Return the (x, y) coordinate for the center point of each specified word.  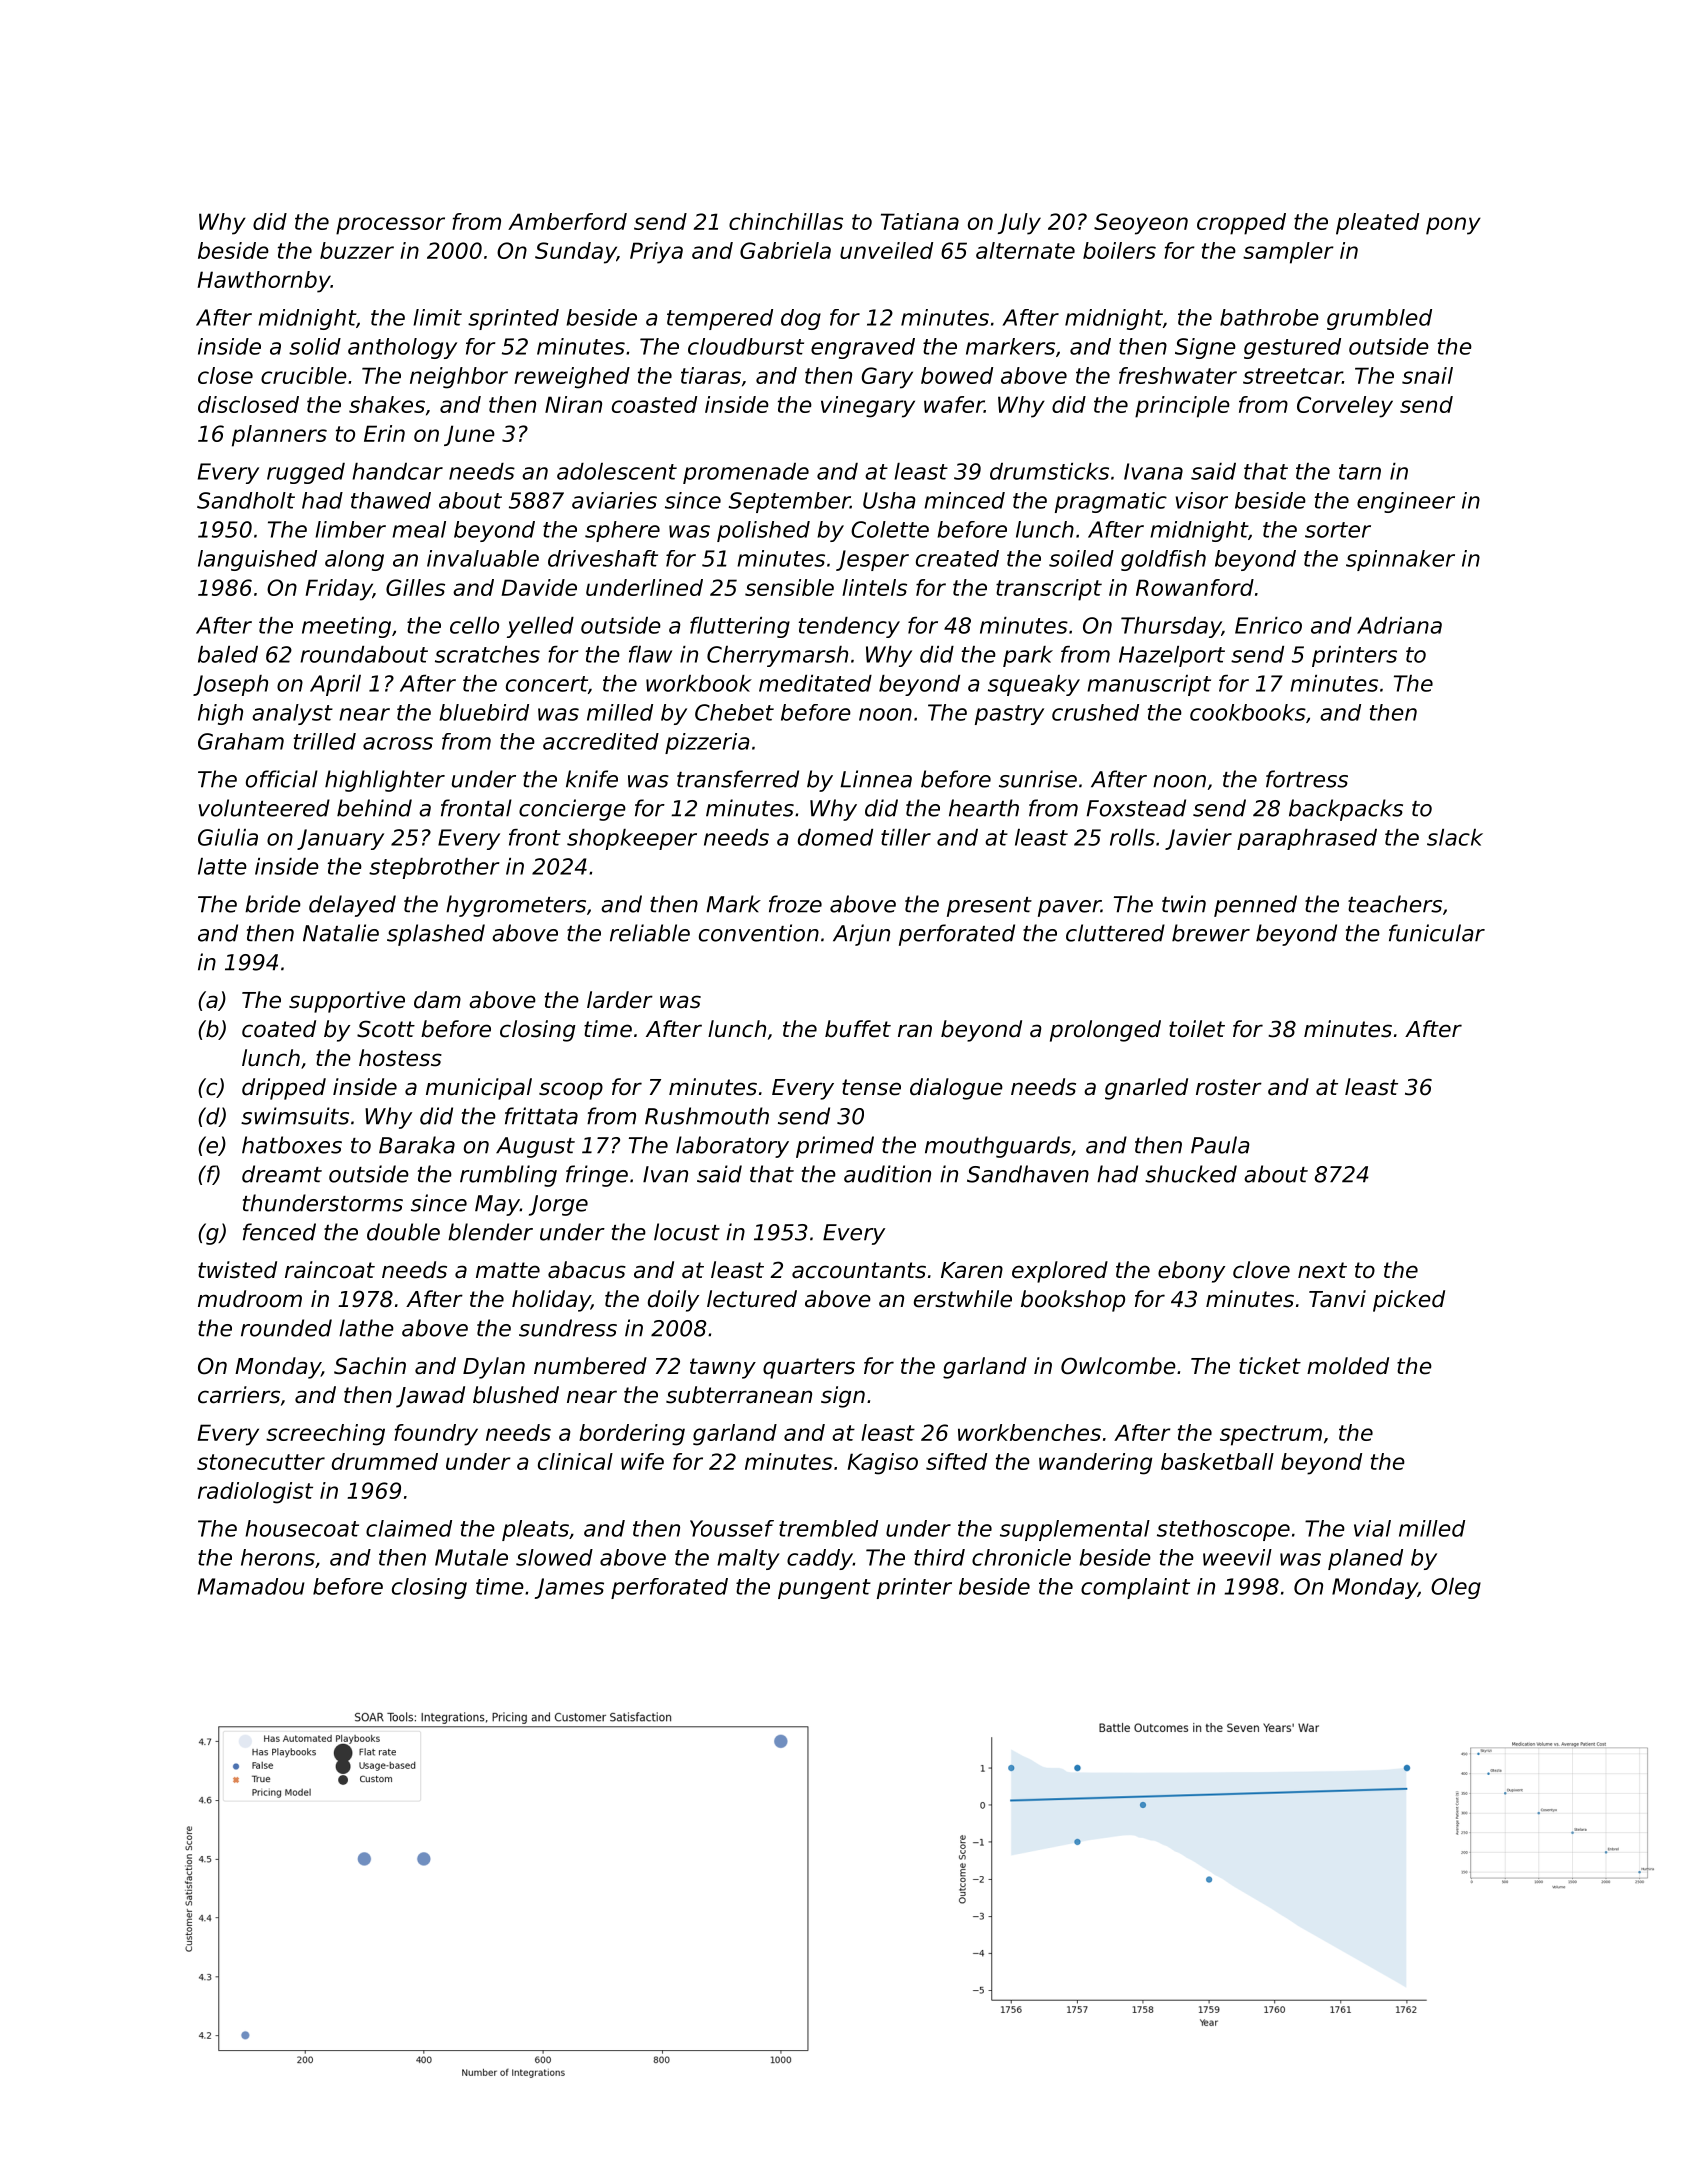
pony (1453, 226)
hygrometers (516, 906)
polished (763, 531)
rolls (1132, 837)
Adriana (1399, 625)
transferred (738, 779)
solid (315, 346)
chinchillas (786, 221)
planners (279, 436)
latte (222, 866)
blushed (516, 1395)
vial (1372, 1528)
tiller (906, 837)
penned (1255, 906)
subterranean (739, 1395)
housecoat (302, 1528)
